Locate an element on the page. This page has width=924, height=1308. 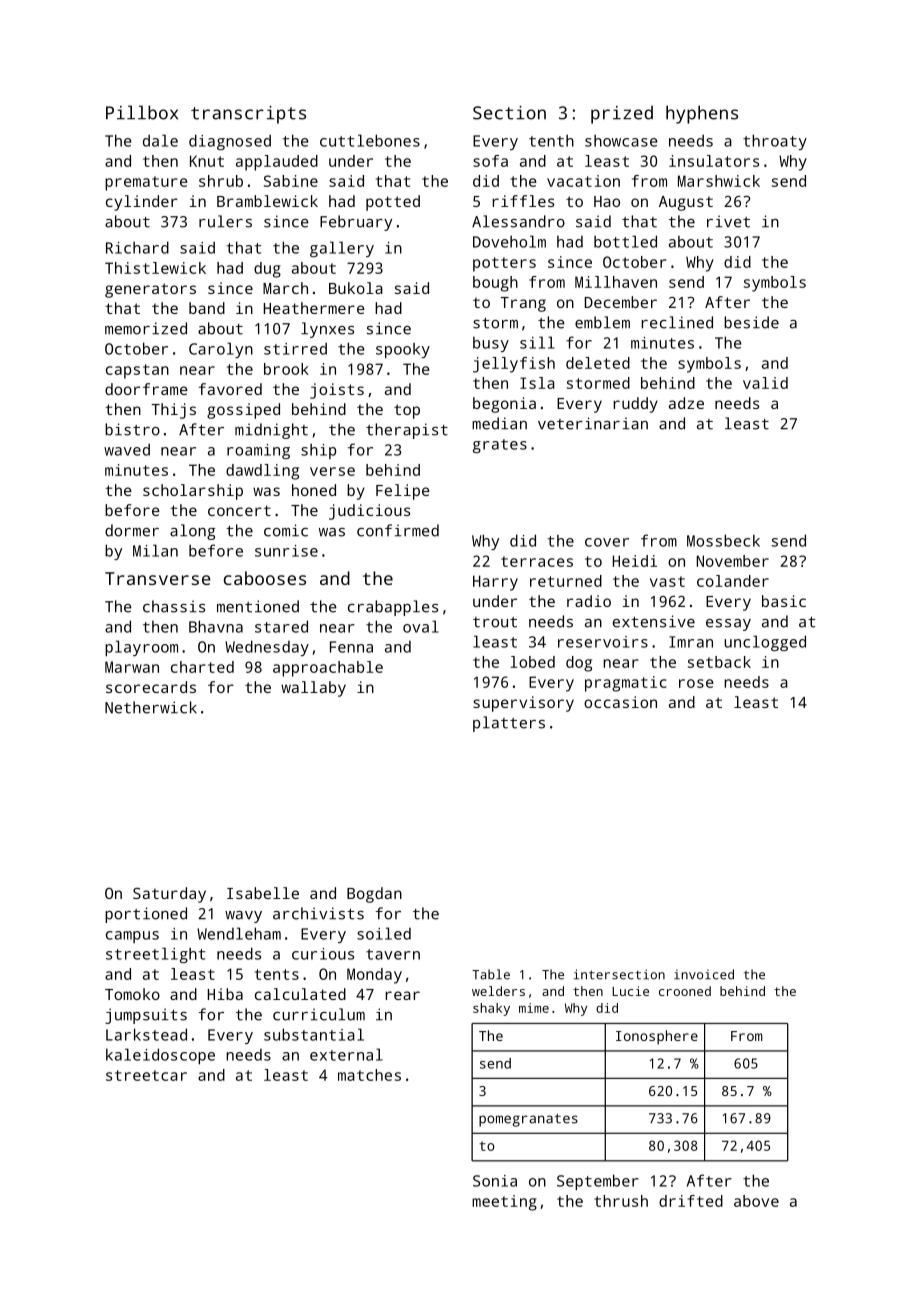
September is located at coordinates (598, 1182).
